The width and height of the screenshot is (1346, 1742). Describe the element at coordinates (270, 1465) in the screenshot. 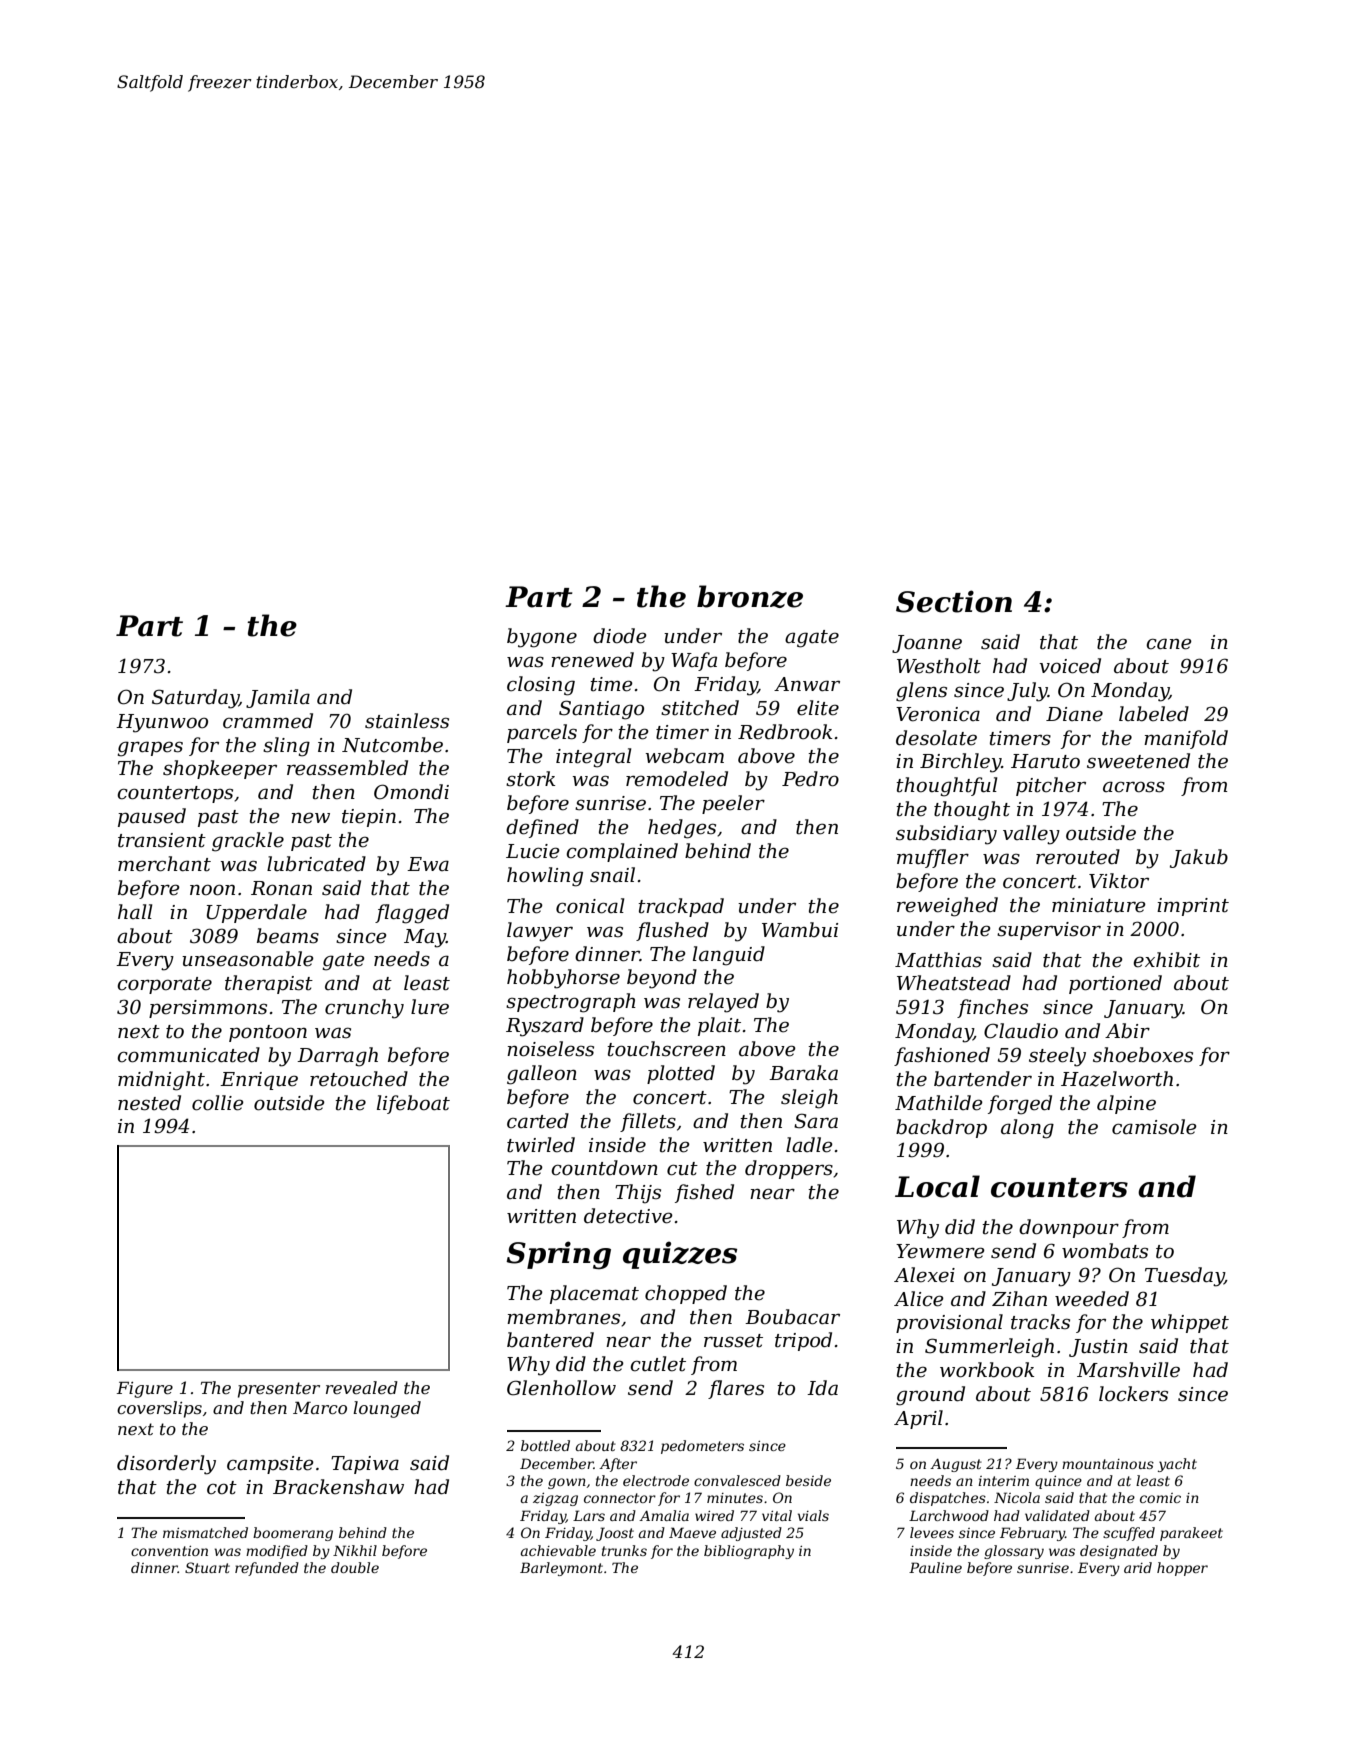

I see `campsite` at that location.
